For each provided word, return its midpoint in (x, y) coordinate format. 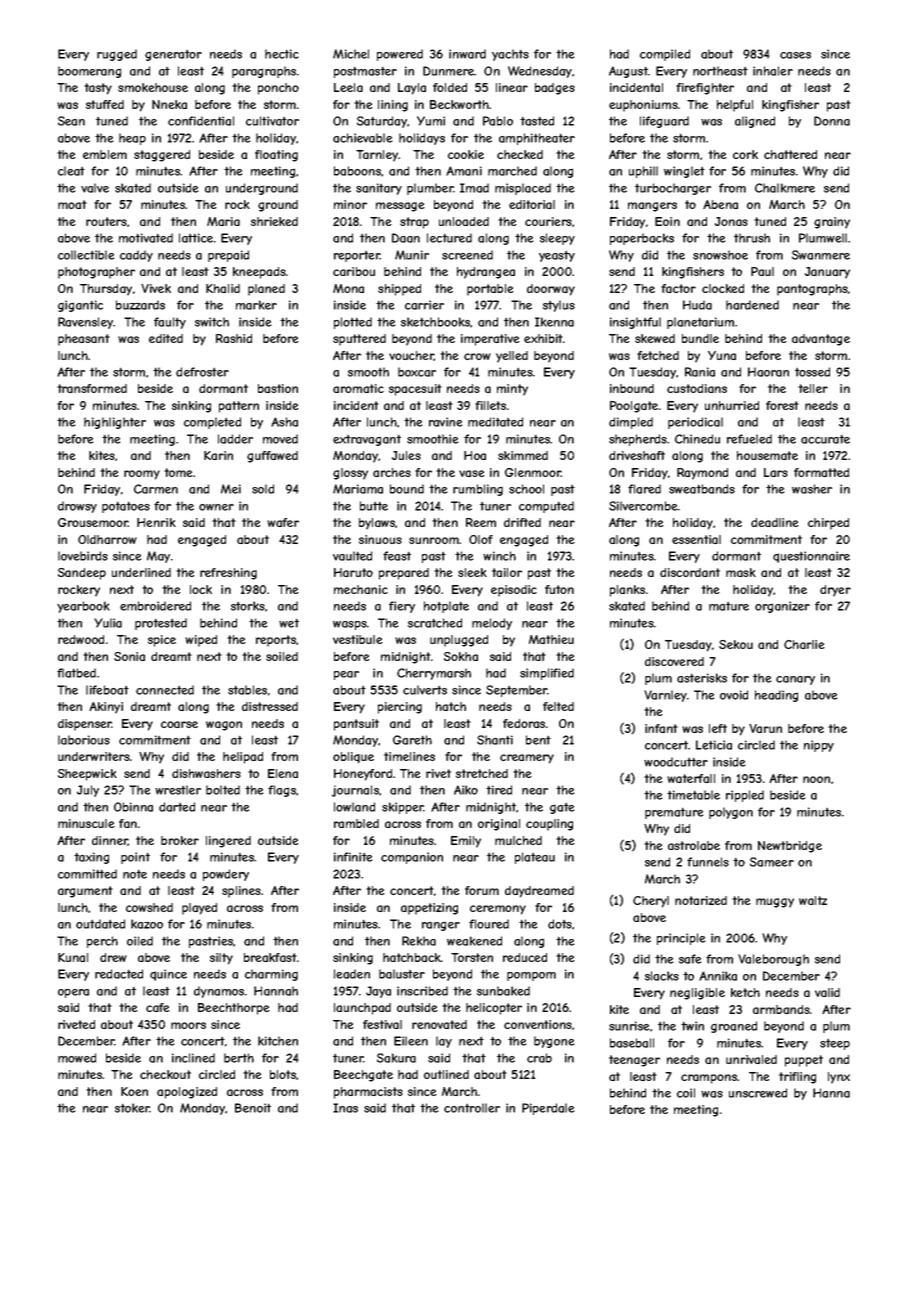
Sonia (129, 656)
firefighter (705, 89)
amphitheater (537, 139)
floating (276, 156)
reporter (357, 256)
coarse (179, 724)
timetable (693, 795)
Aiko (466, 790)
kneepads (259, 273)
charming (271, 975)
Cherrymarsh (434, 674)
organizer (782, 607)
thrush (752, 238)
